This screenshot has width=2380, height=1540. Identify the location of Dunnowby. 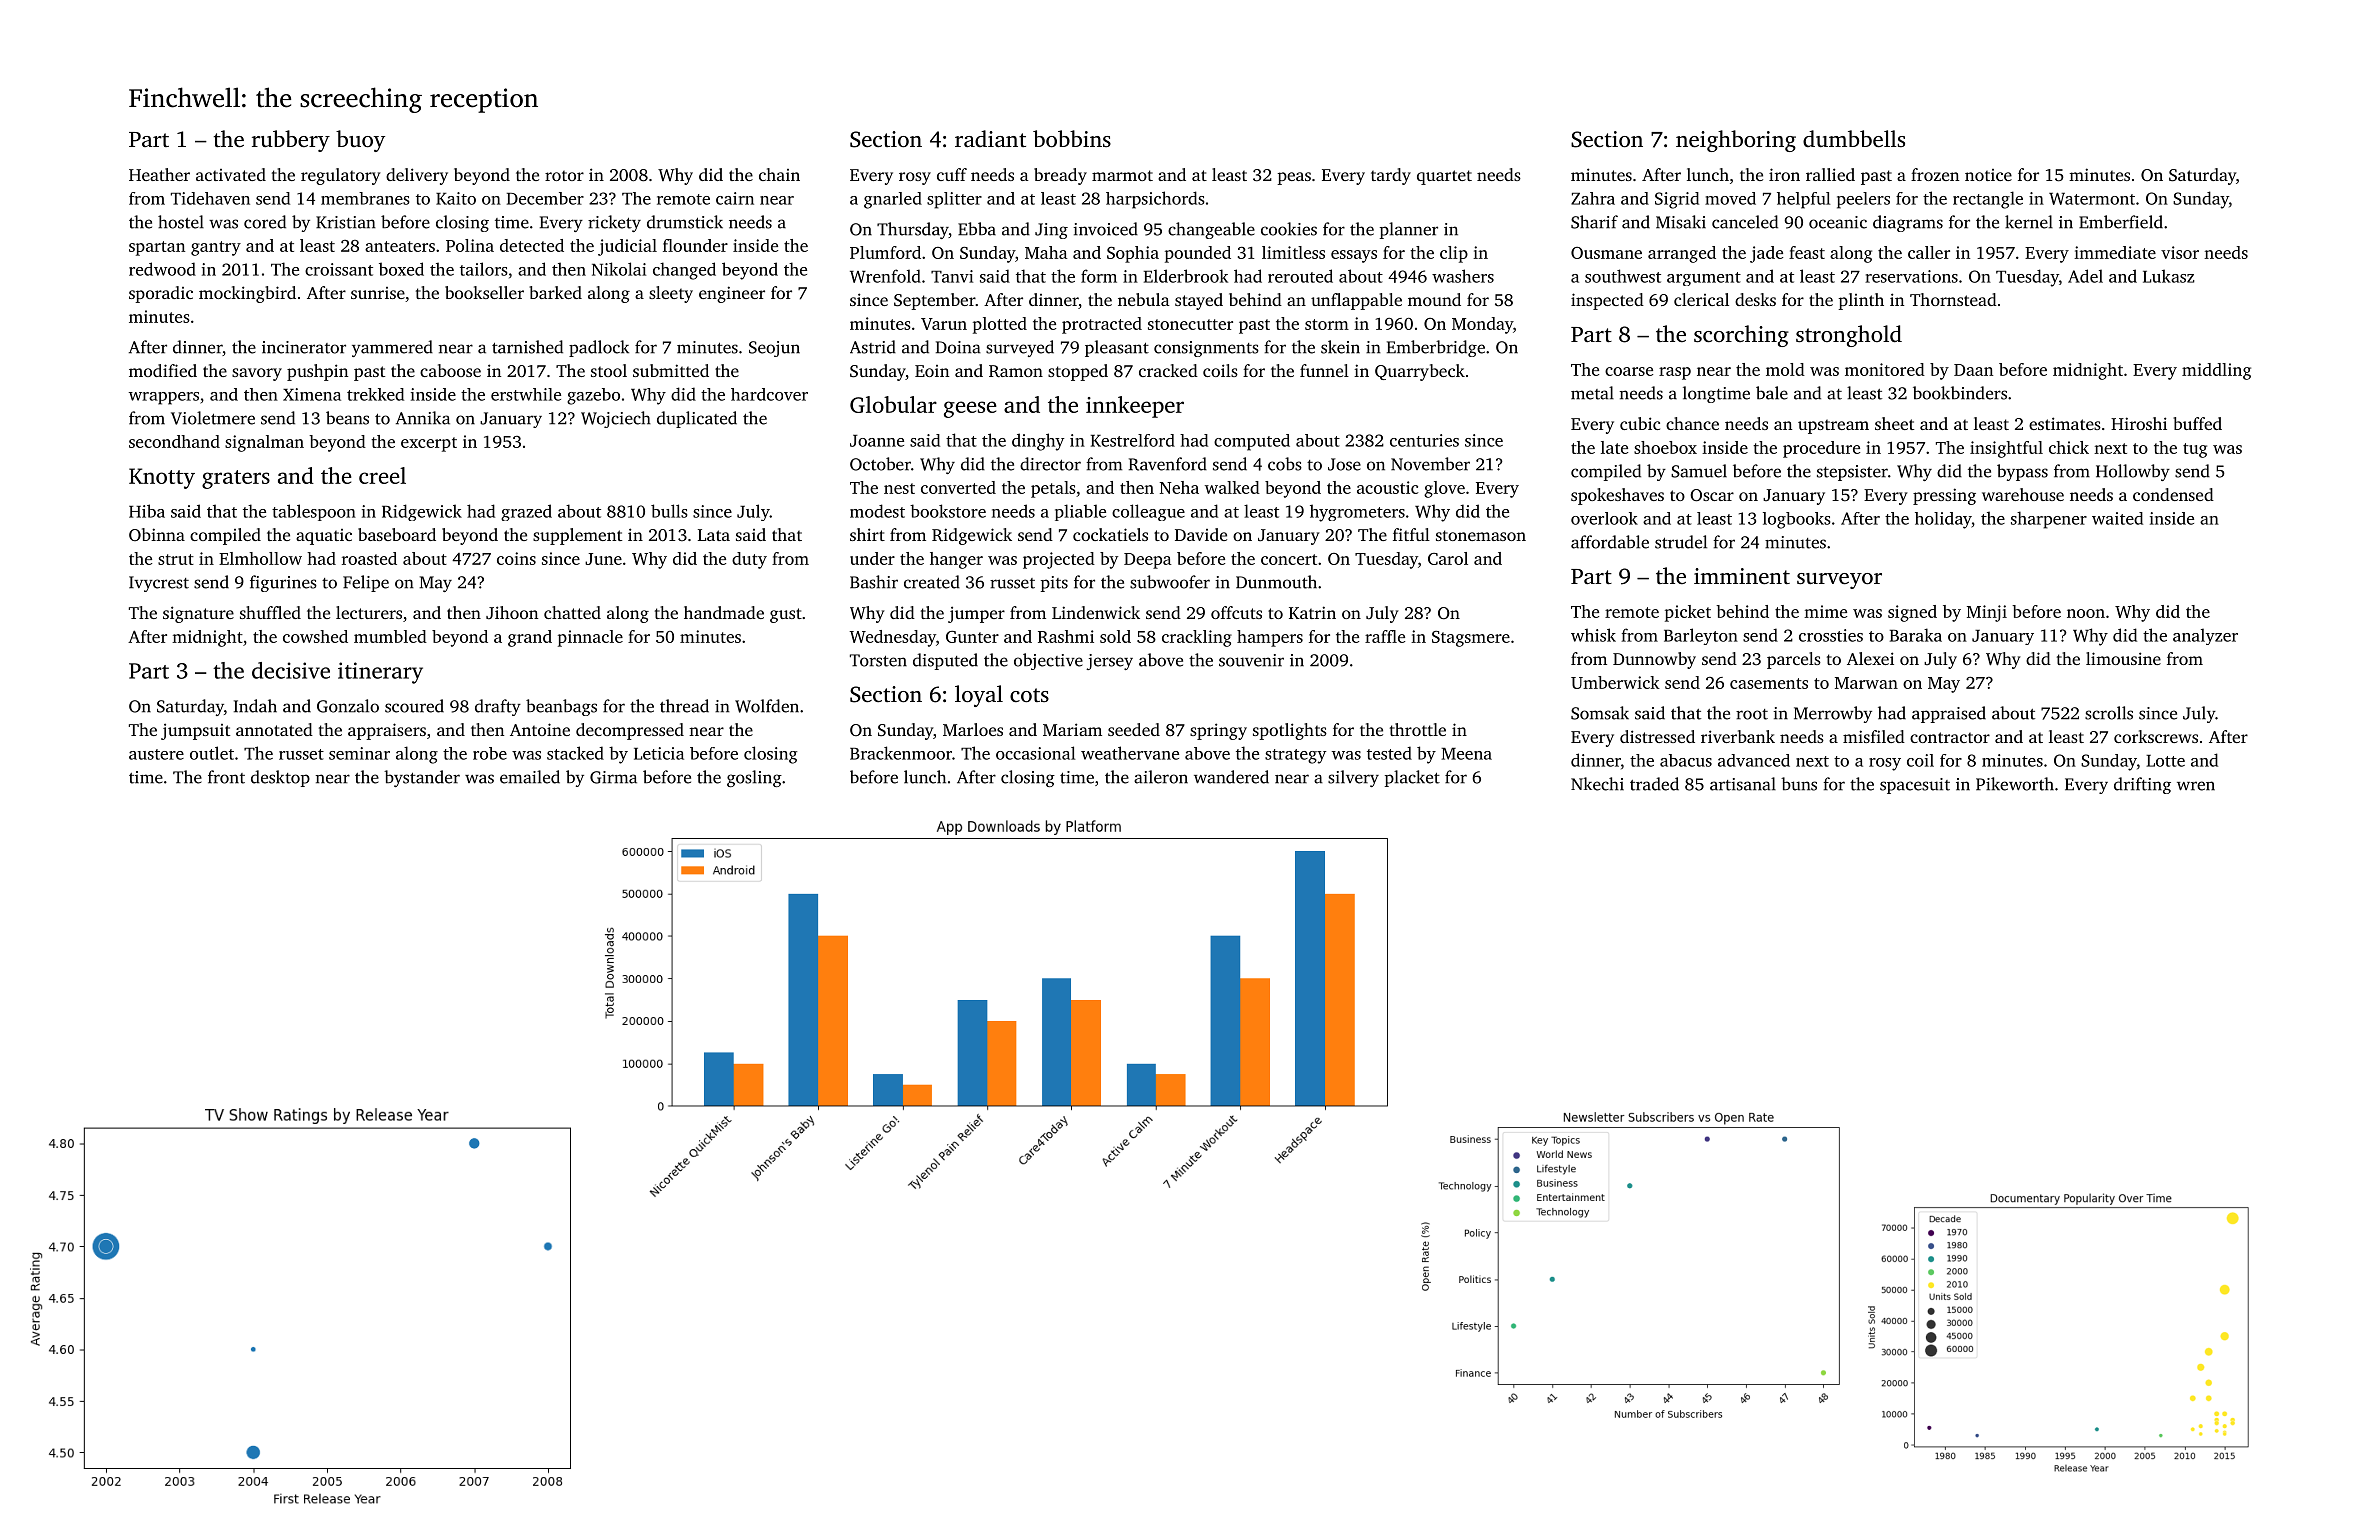
(1654, 660).
